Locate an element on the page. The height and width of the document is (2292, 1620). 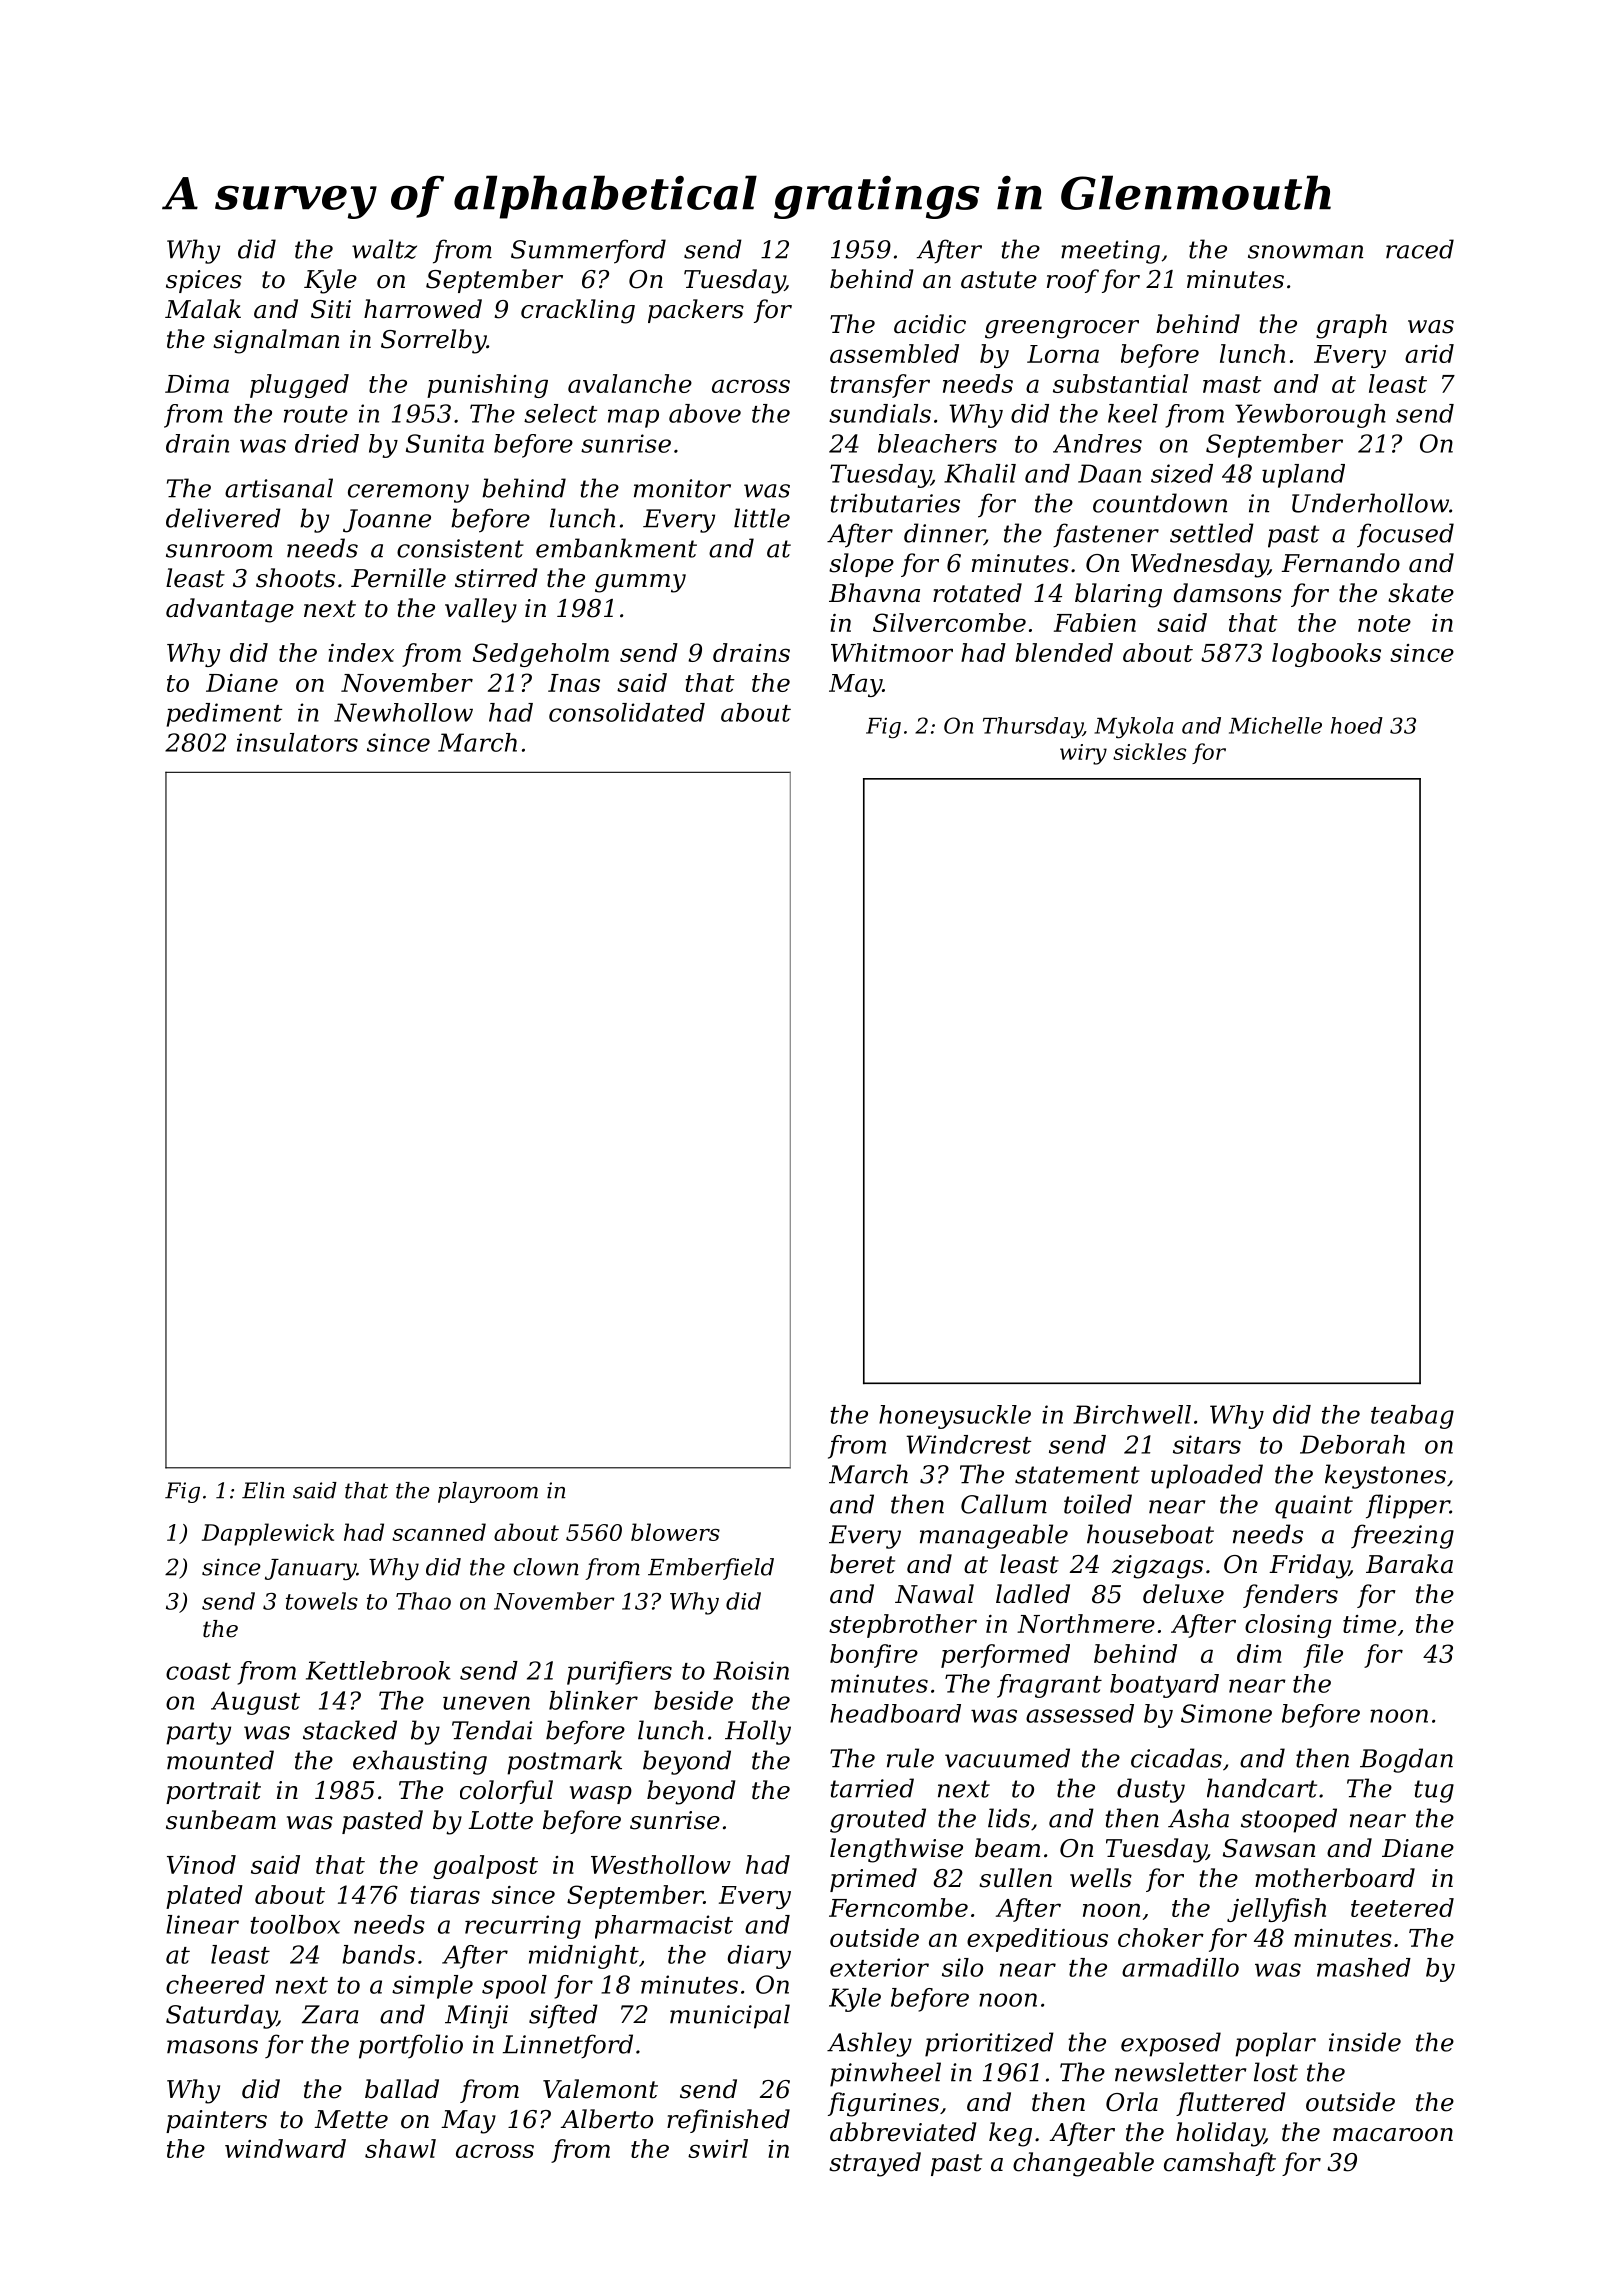
cheered is located at coordinates (215, 1984).
